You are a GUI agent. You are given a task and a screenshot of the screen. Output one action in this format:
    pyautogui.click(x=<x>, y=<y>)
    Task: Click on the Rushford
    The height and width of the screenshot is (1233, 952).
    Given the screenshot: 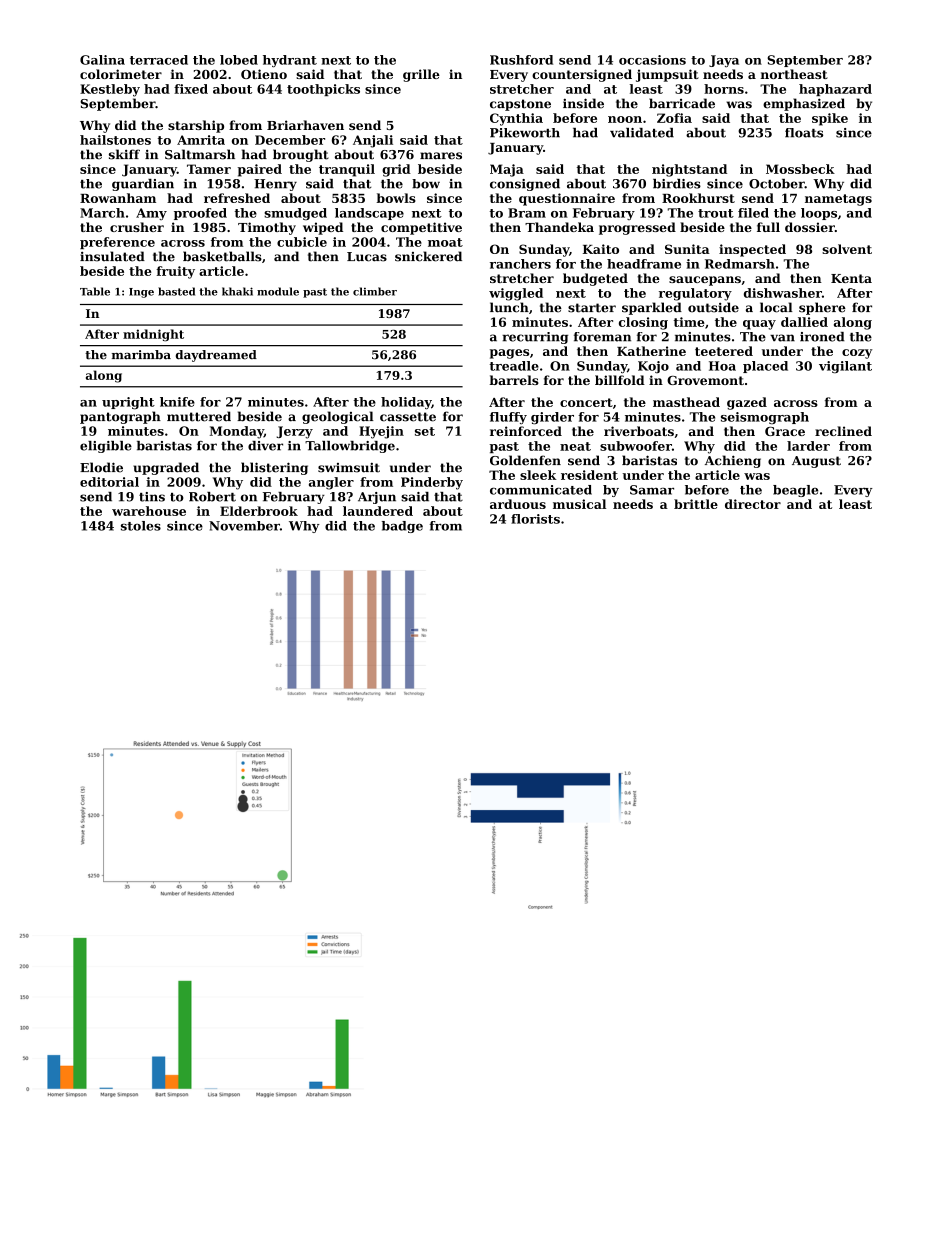 What is the action you would take?
    pyautogui.click(x=521, y=60)
